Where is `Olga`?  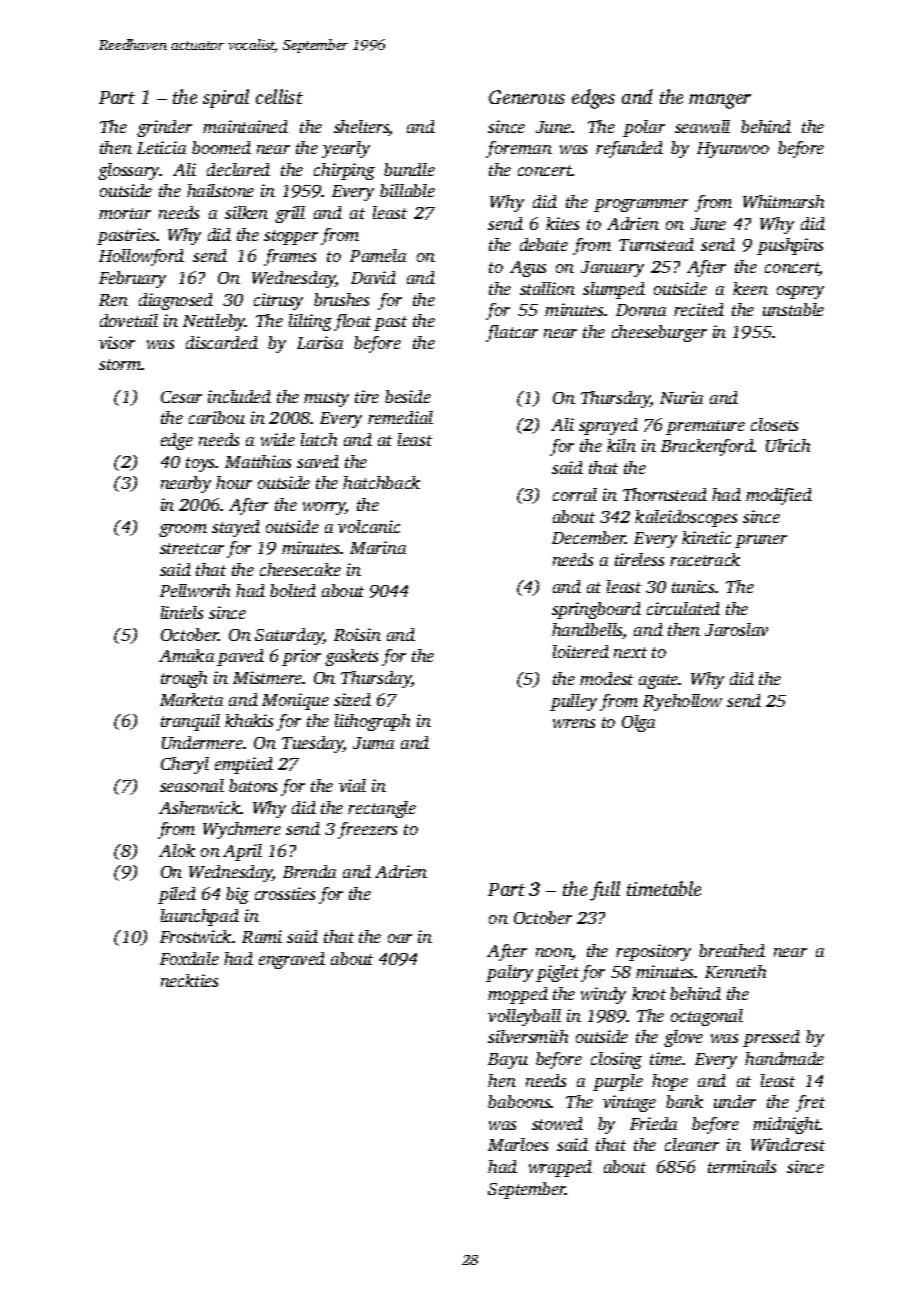
Olga is located at coordinates (638, 723).
